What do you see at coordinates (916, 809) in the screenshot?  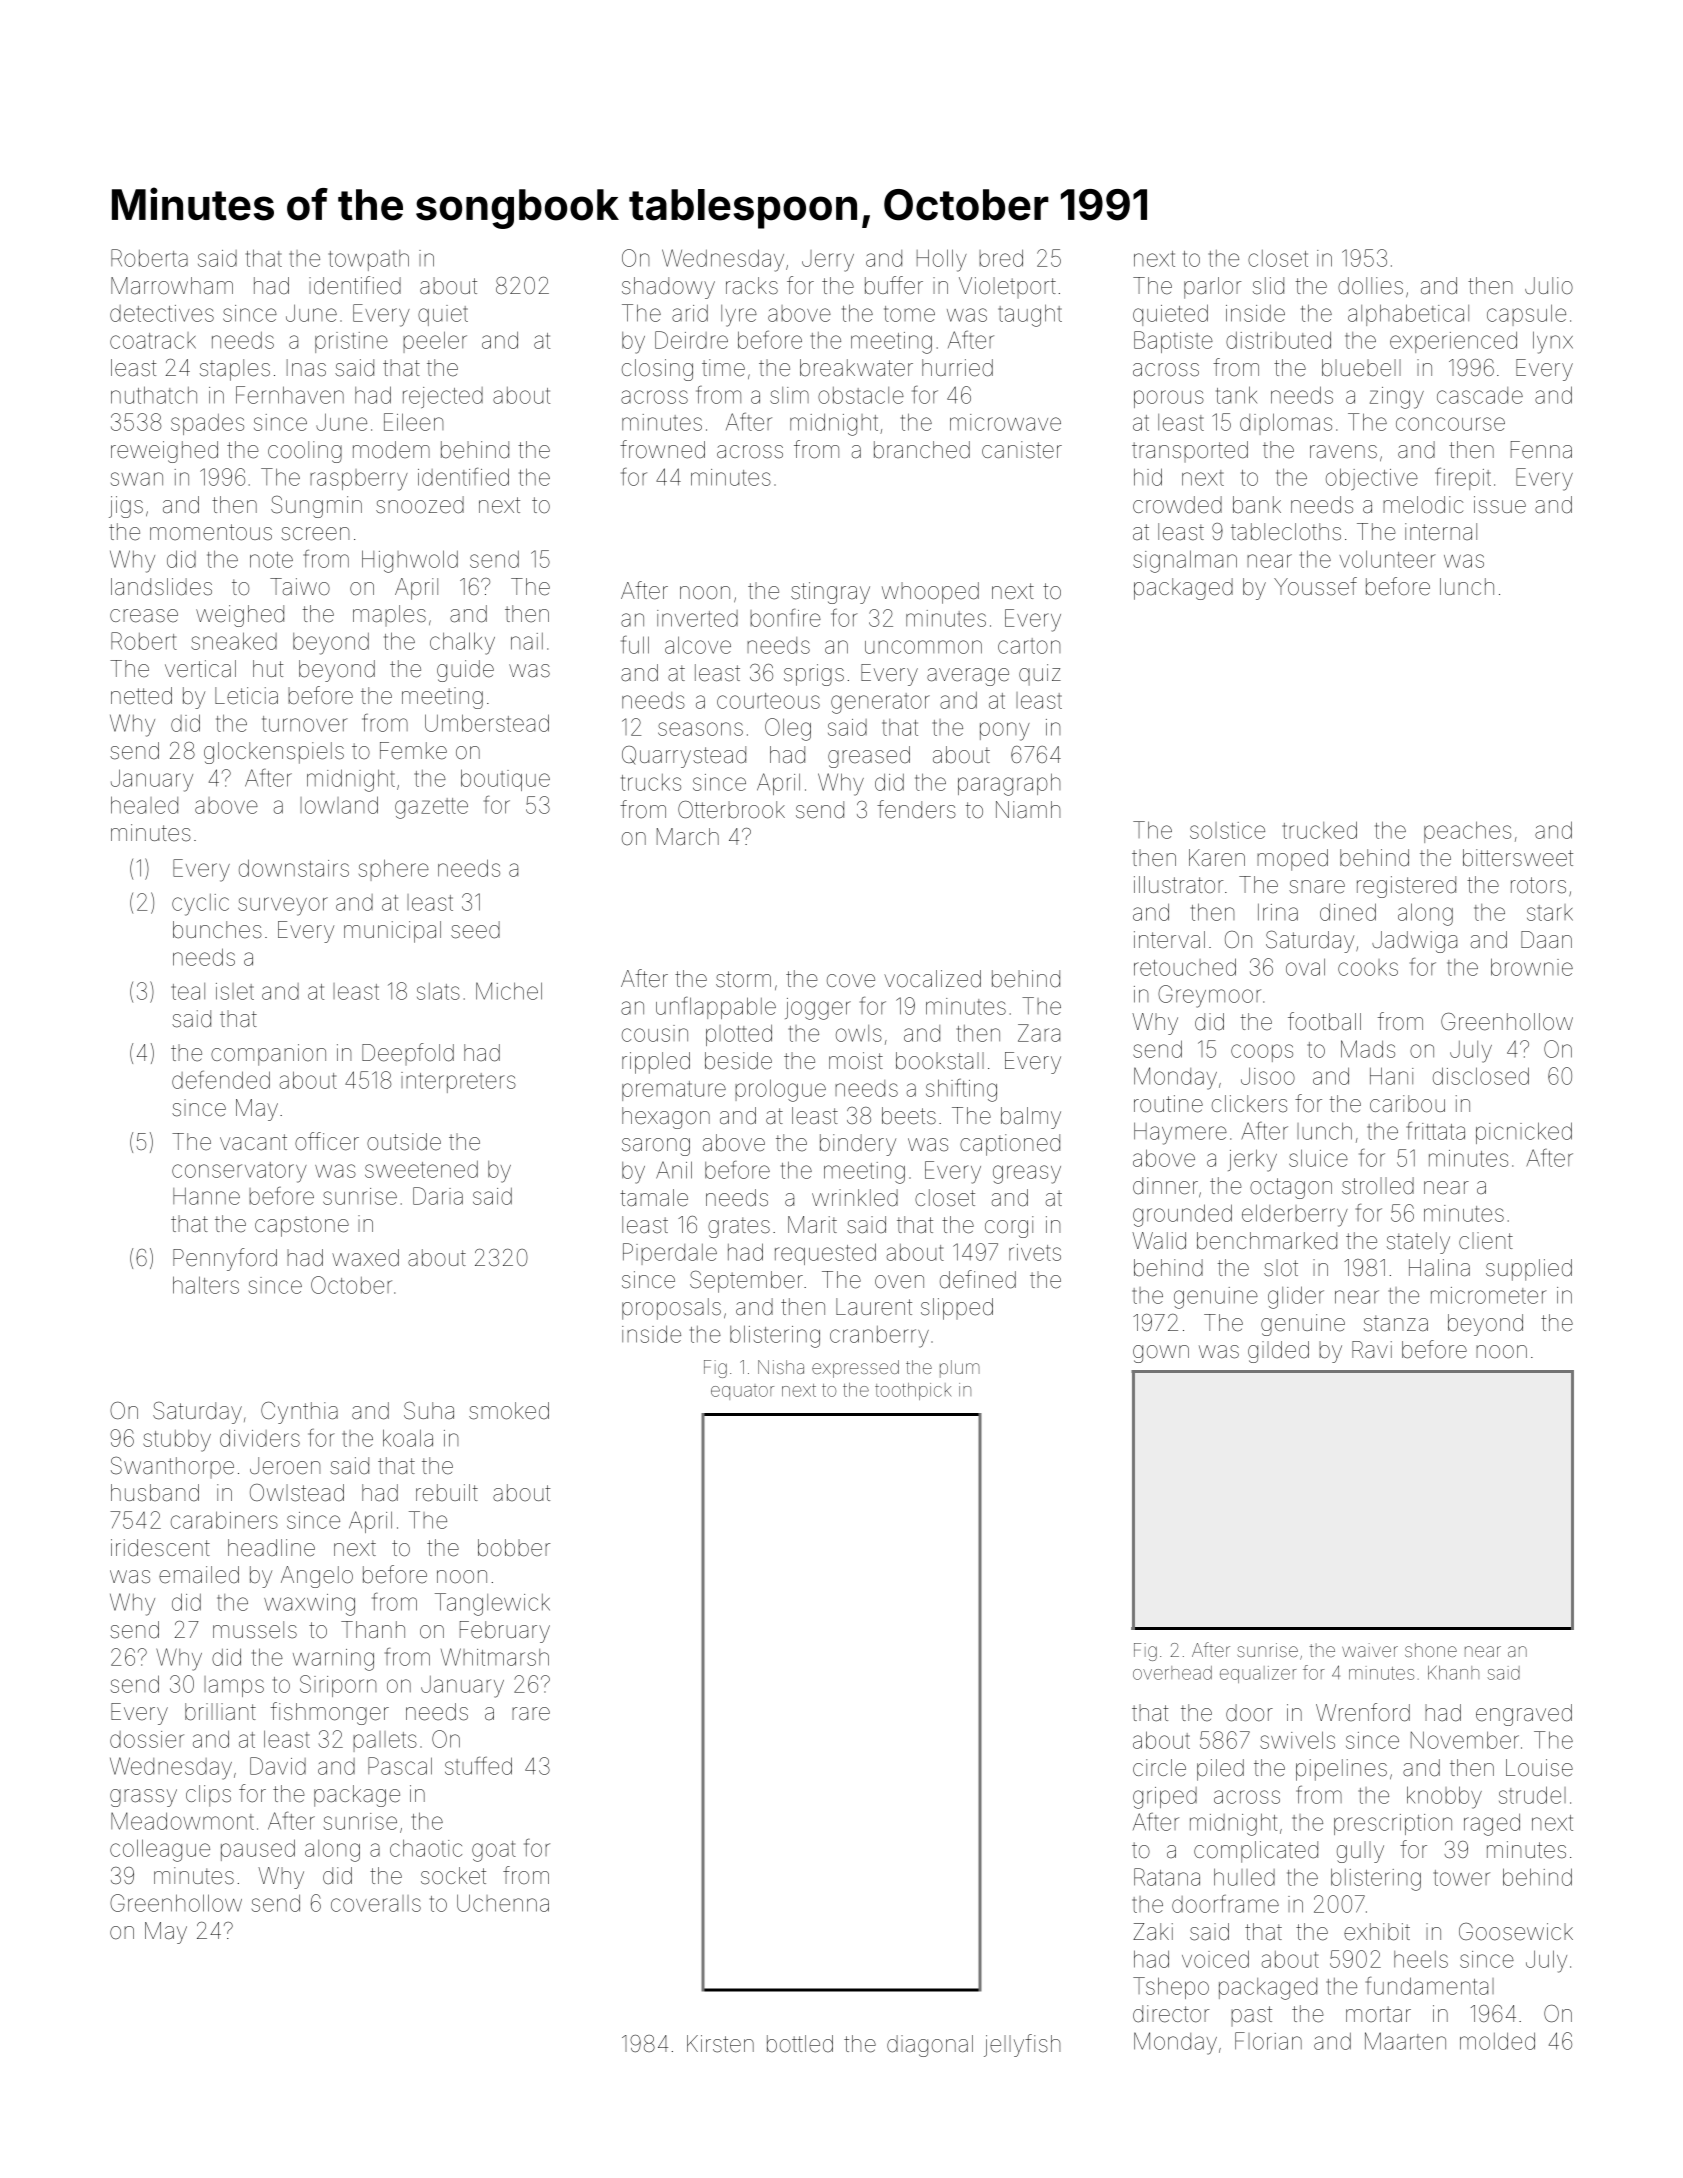 I see `fenders` at bounding box center [916, 809].
